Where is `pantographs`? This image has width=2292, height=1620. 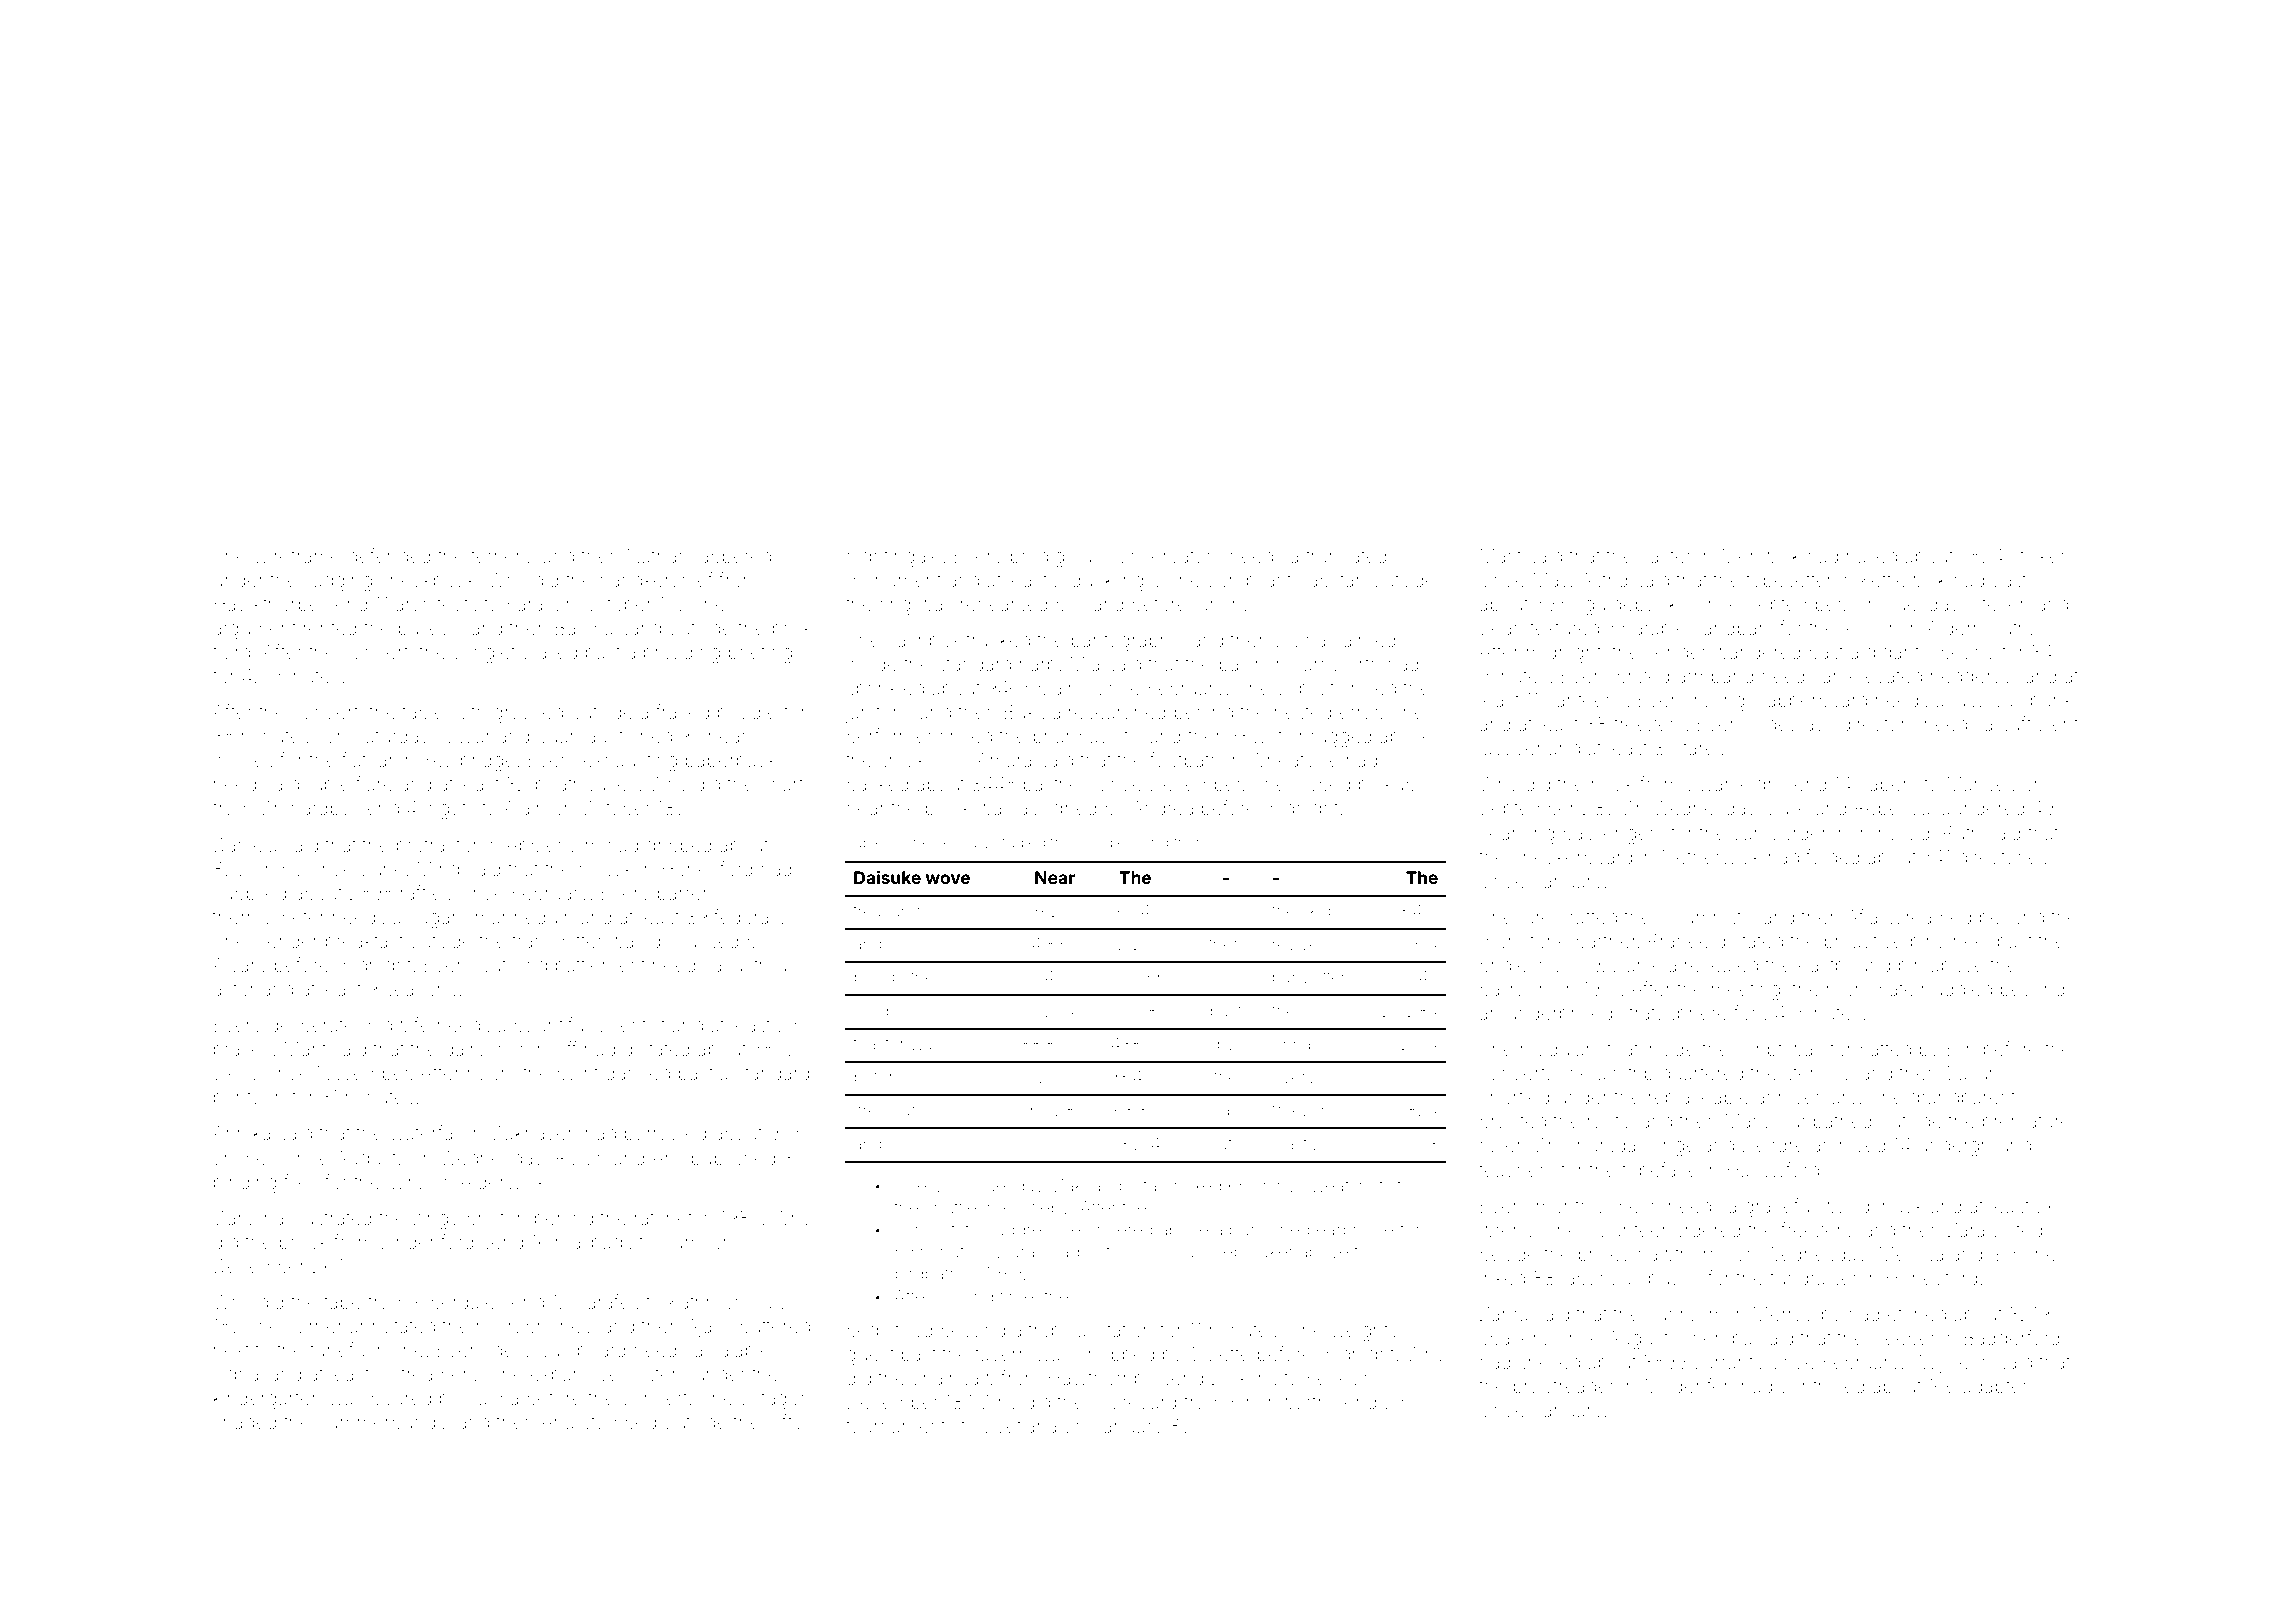 pantographs is located at coordinates (1126, 642).
